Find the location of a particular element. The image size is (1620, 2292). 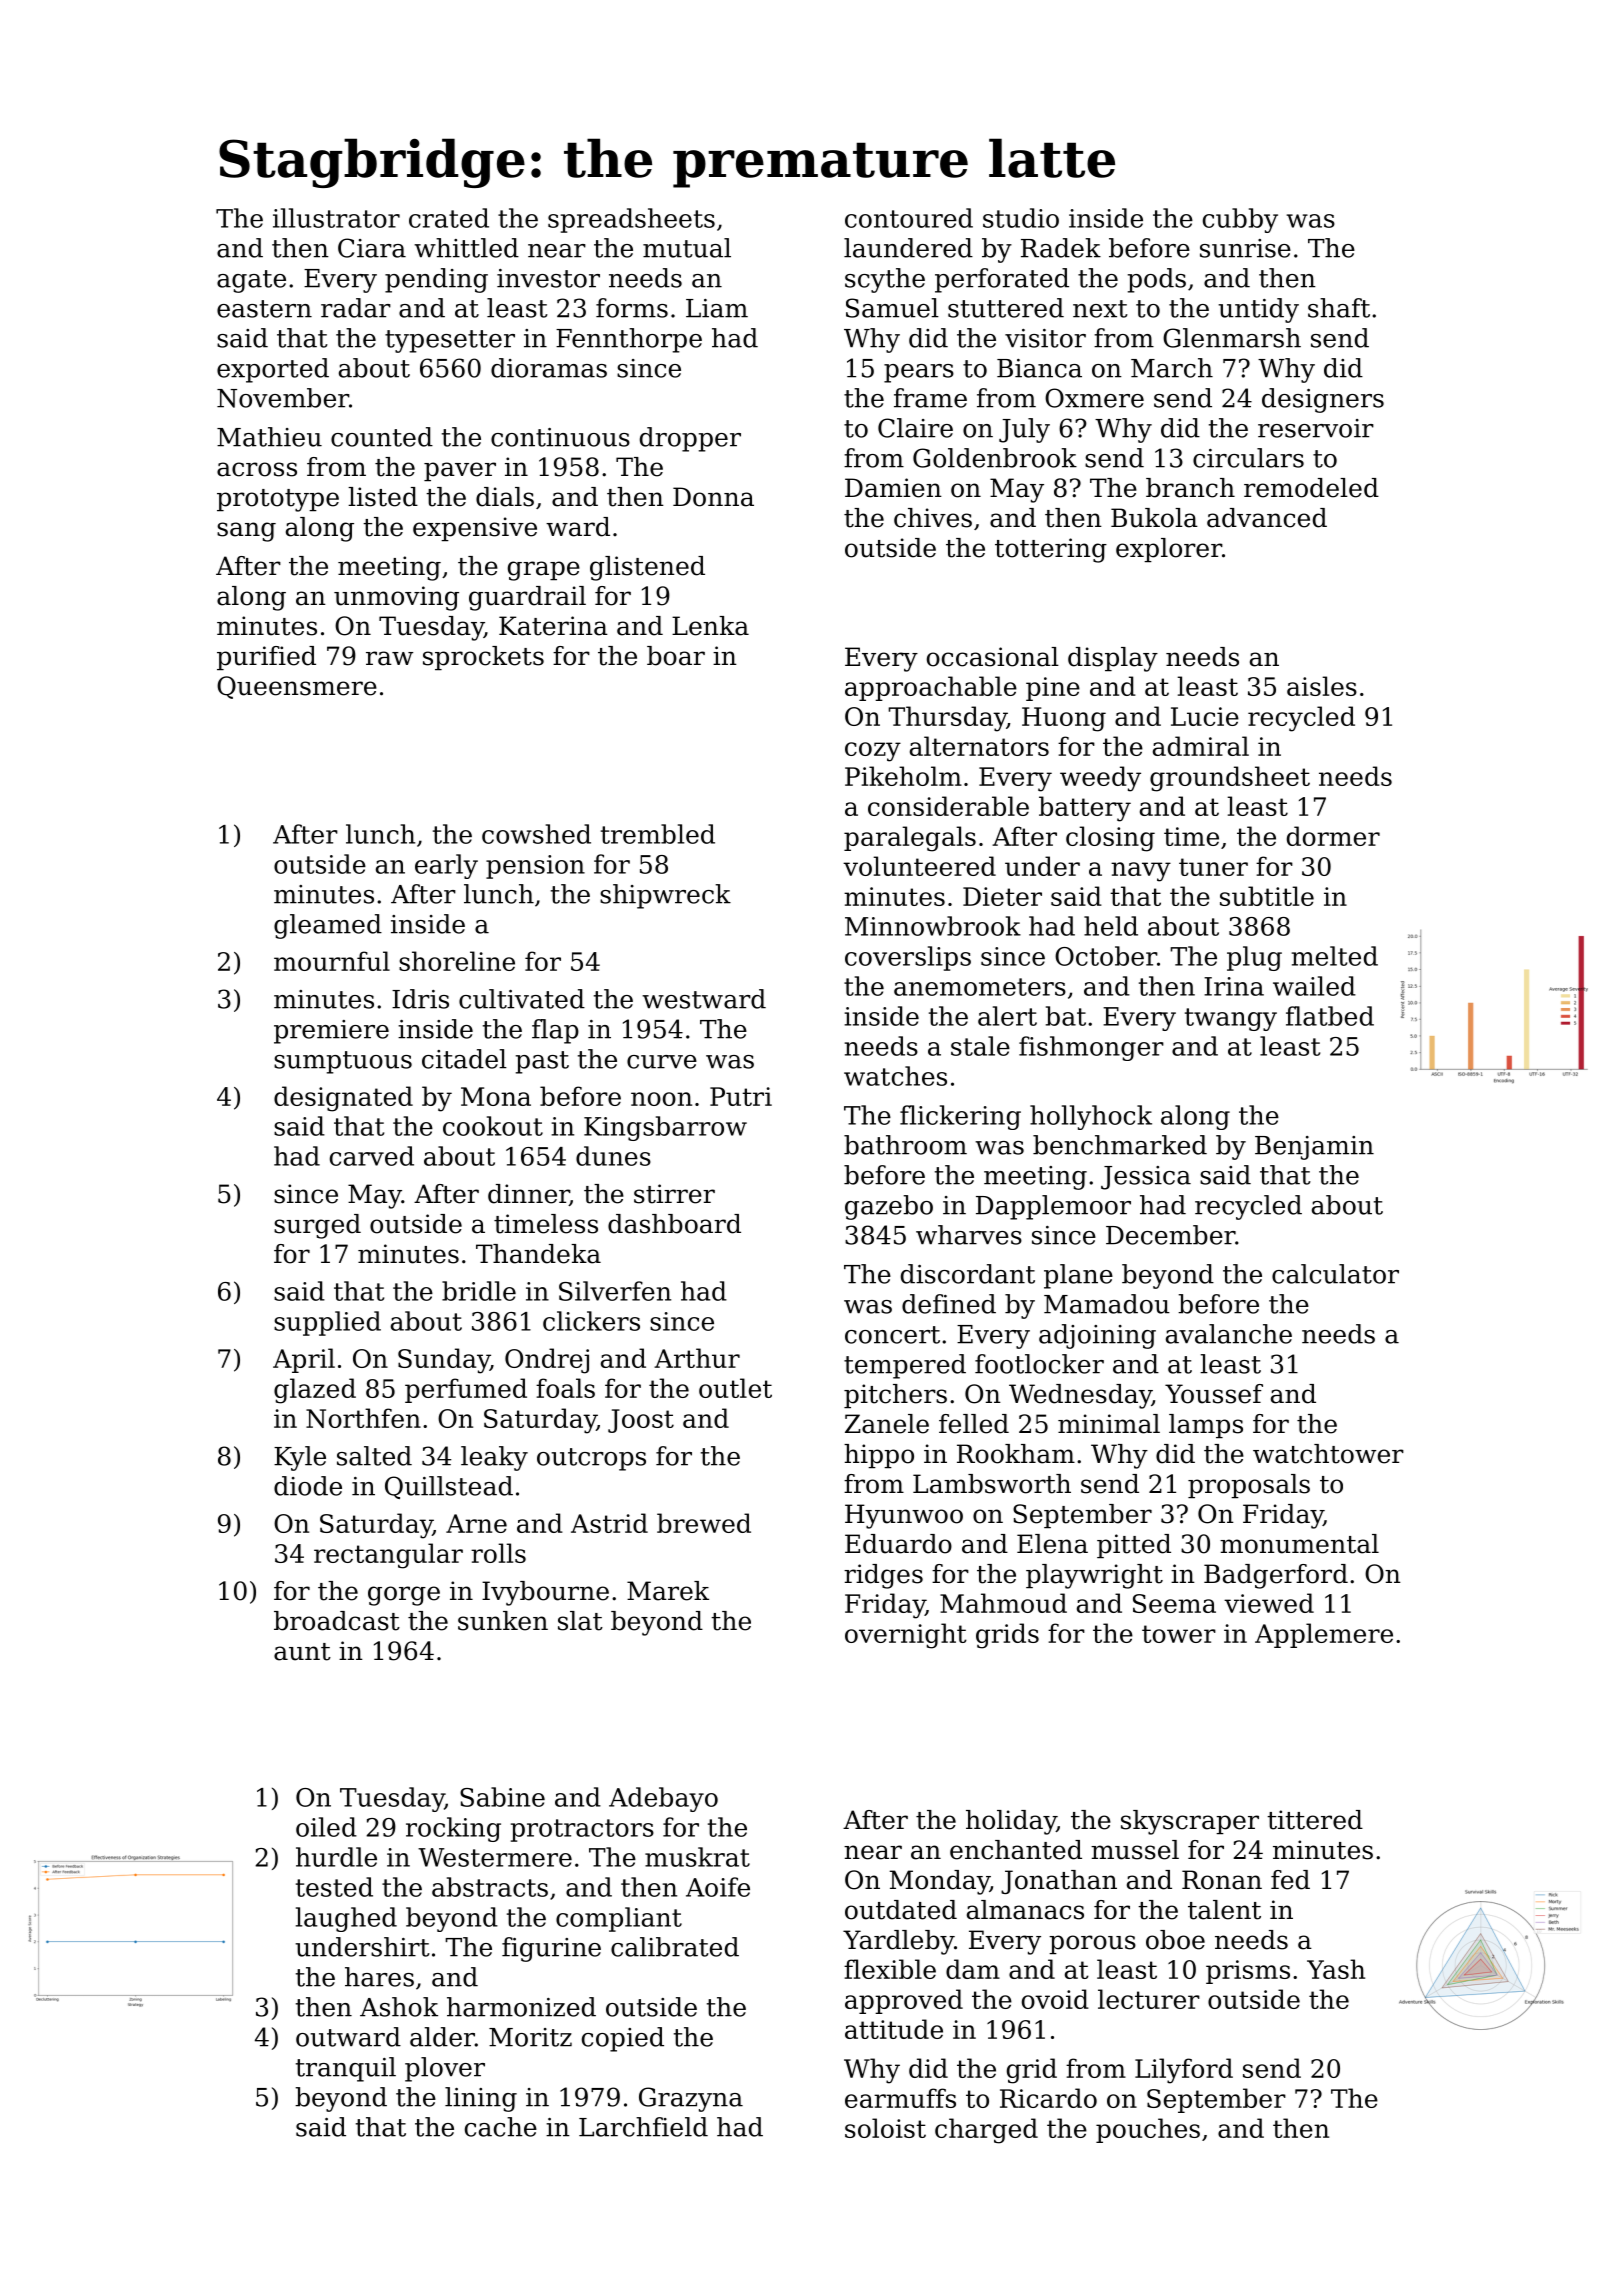

continuous is located at coordinates (560, 437).
